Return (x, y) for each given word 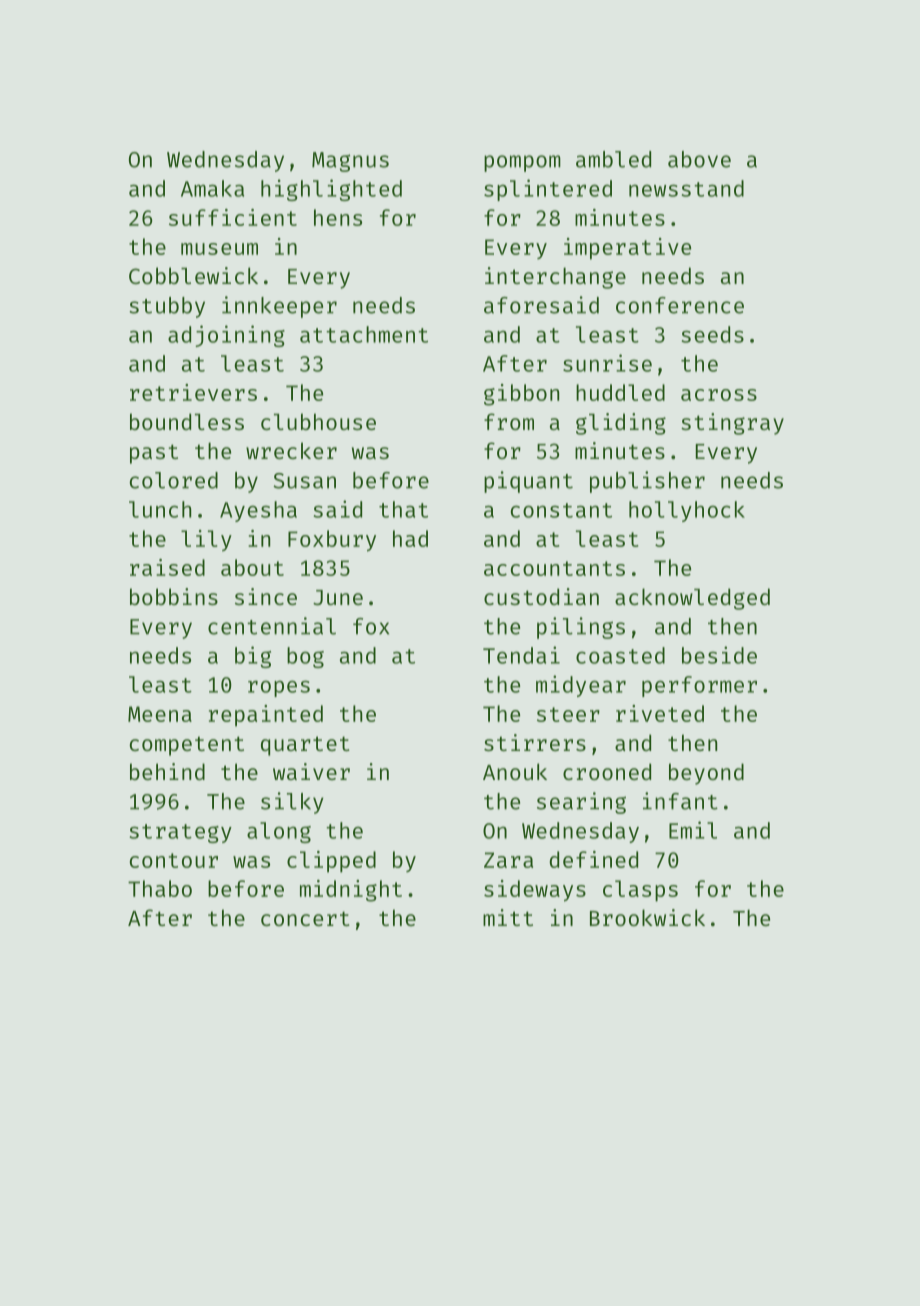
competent (187, 746)
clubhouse (318, 421)
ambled (613, 159)
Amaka (212, 188)
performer (699, 686)
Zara (508, 860)
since (266, 596)
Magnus (350, 162)
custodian (541, 596)
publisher (647, 482)
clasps (640, 891)
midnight (351, 891)
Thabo (160, 888)
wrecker (291, 450)
